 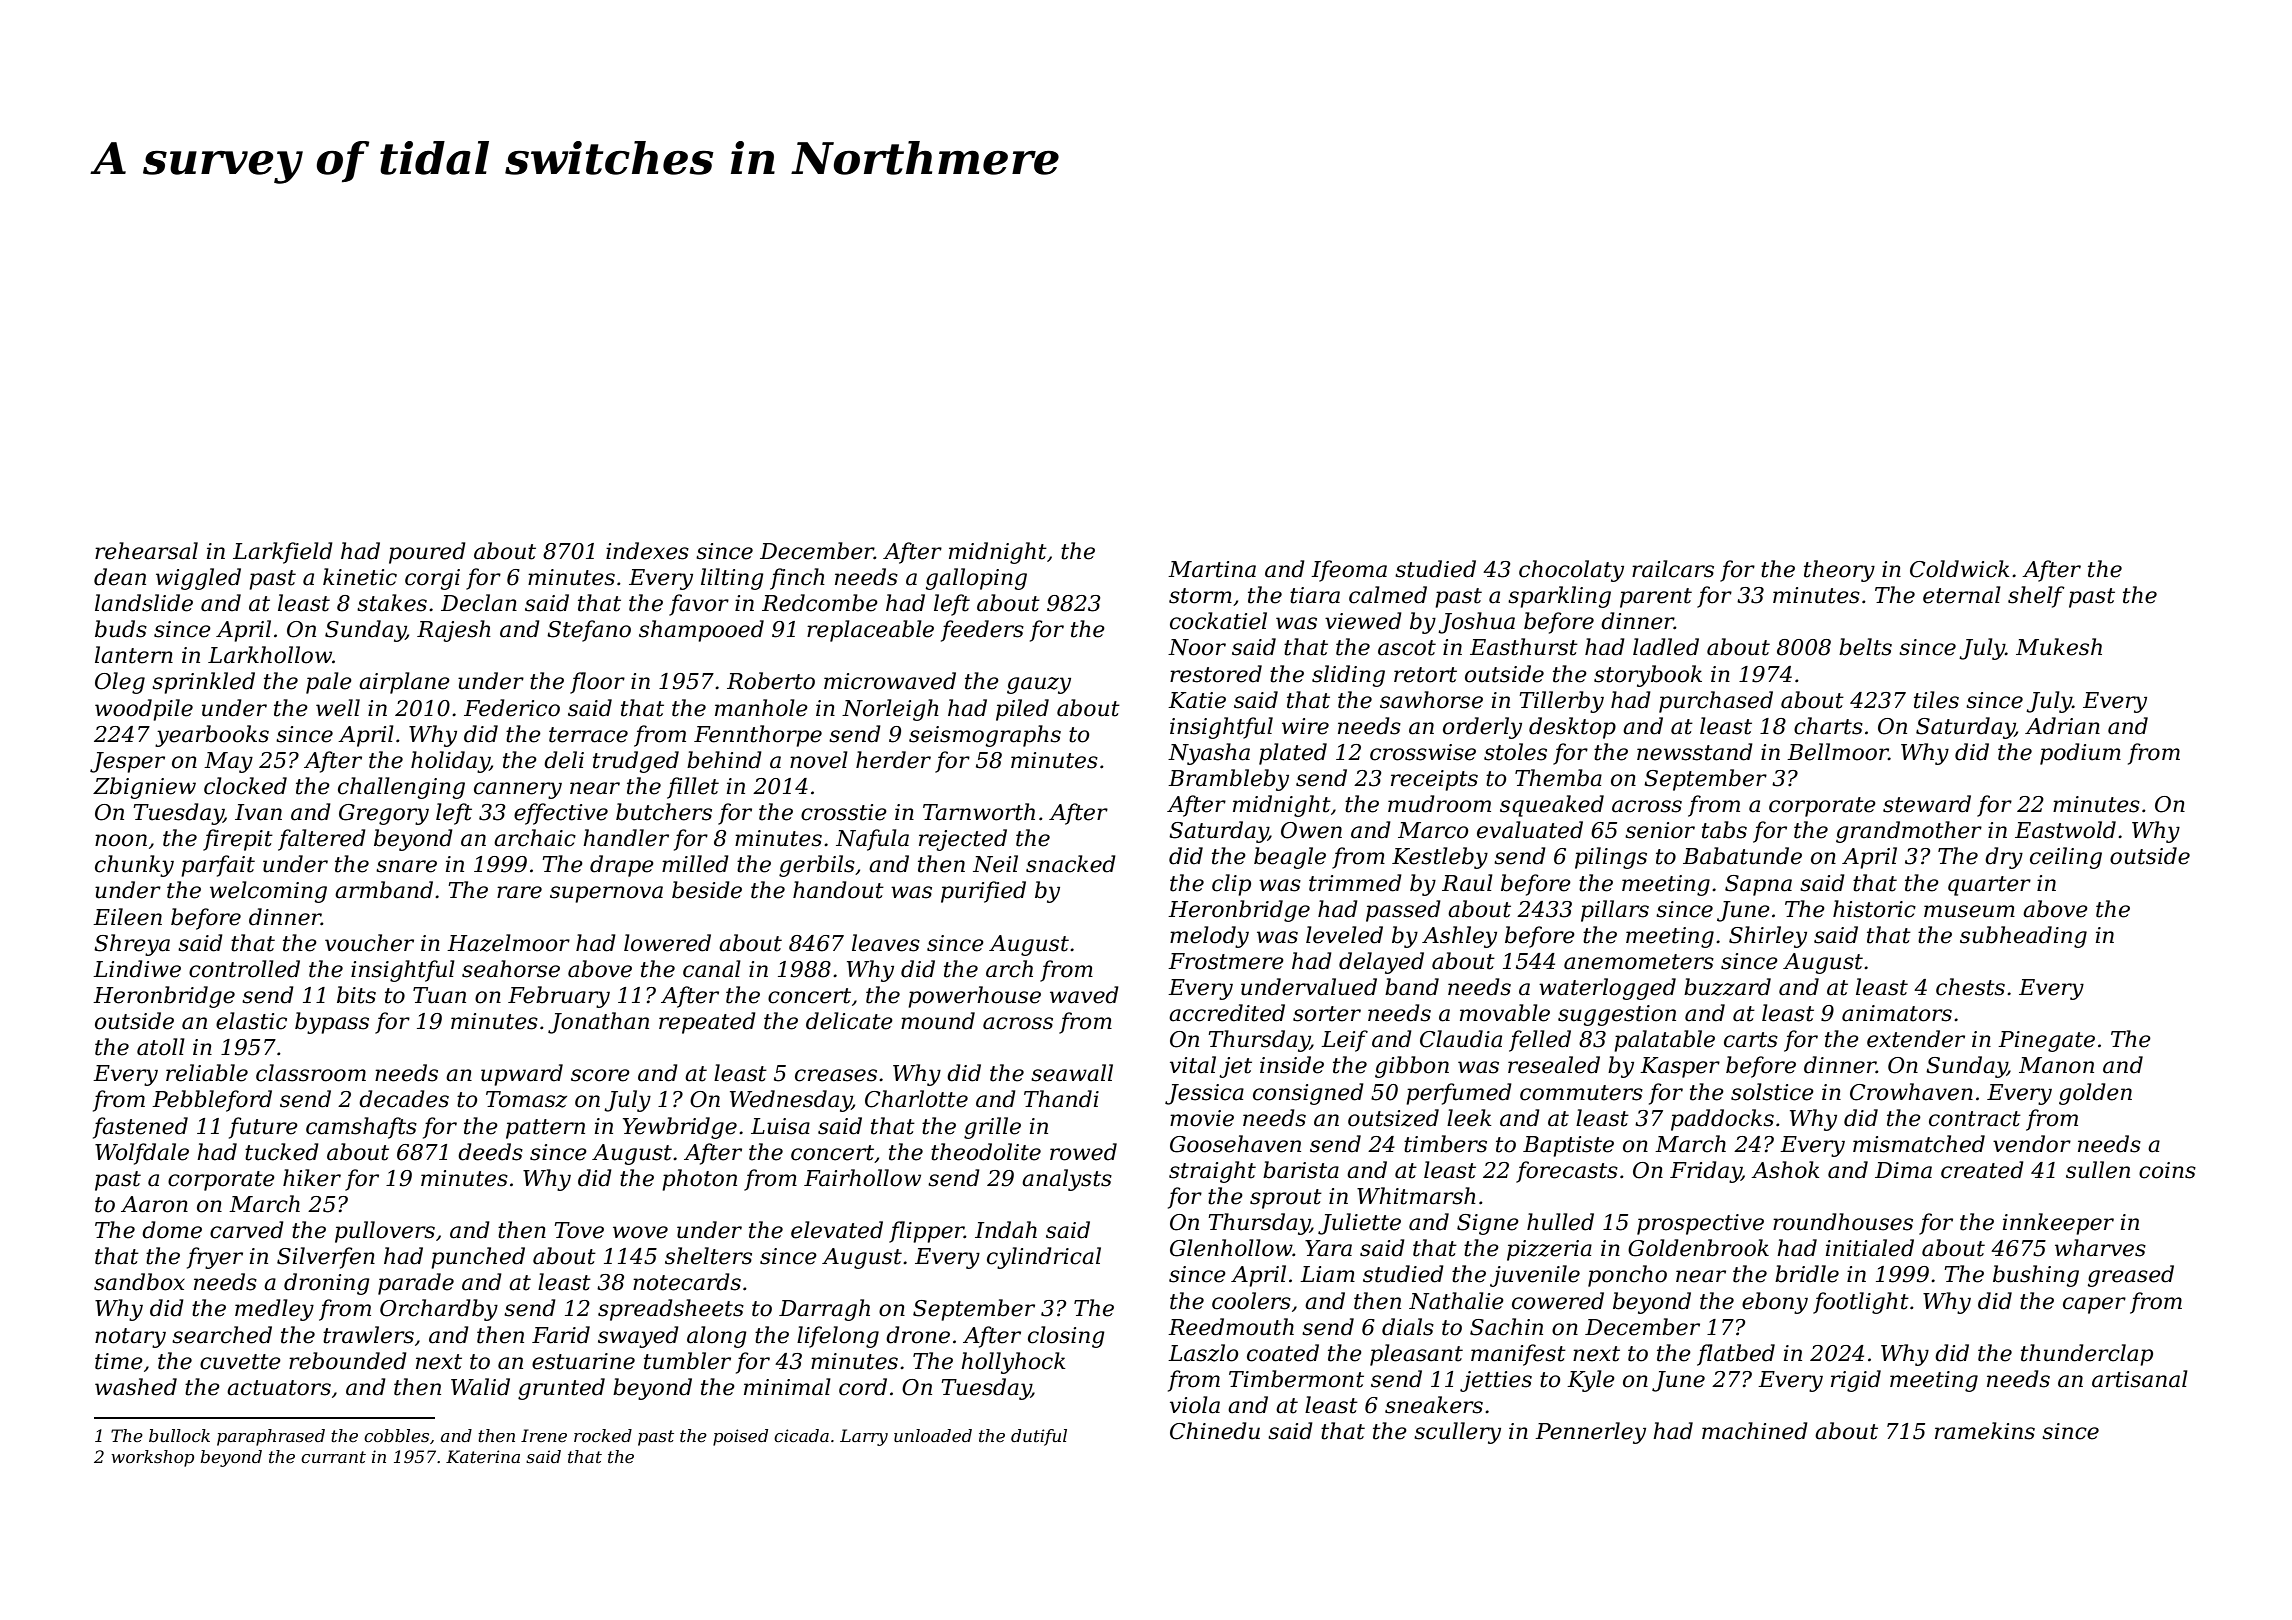 I want to click on Bellmoor, so click(x=1838, y=752).
